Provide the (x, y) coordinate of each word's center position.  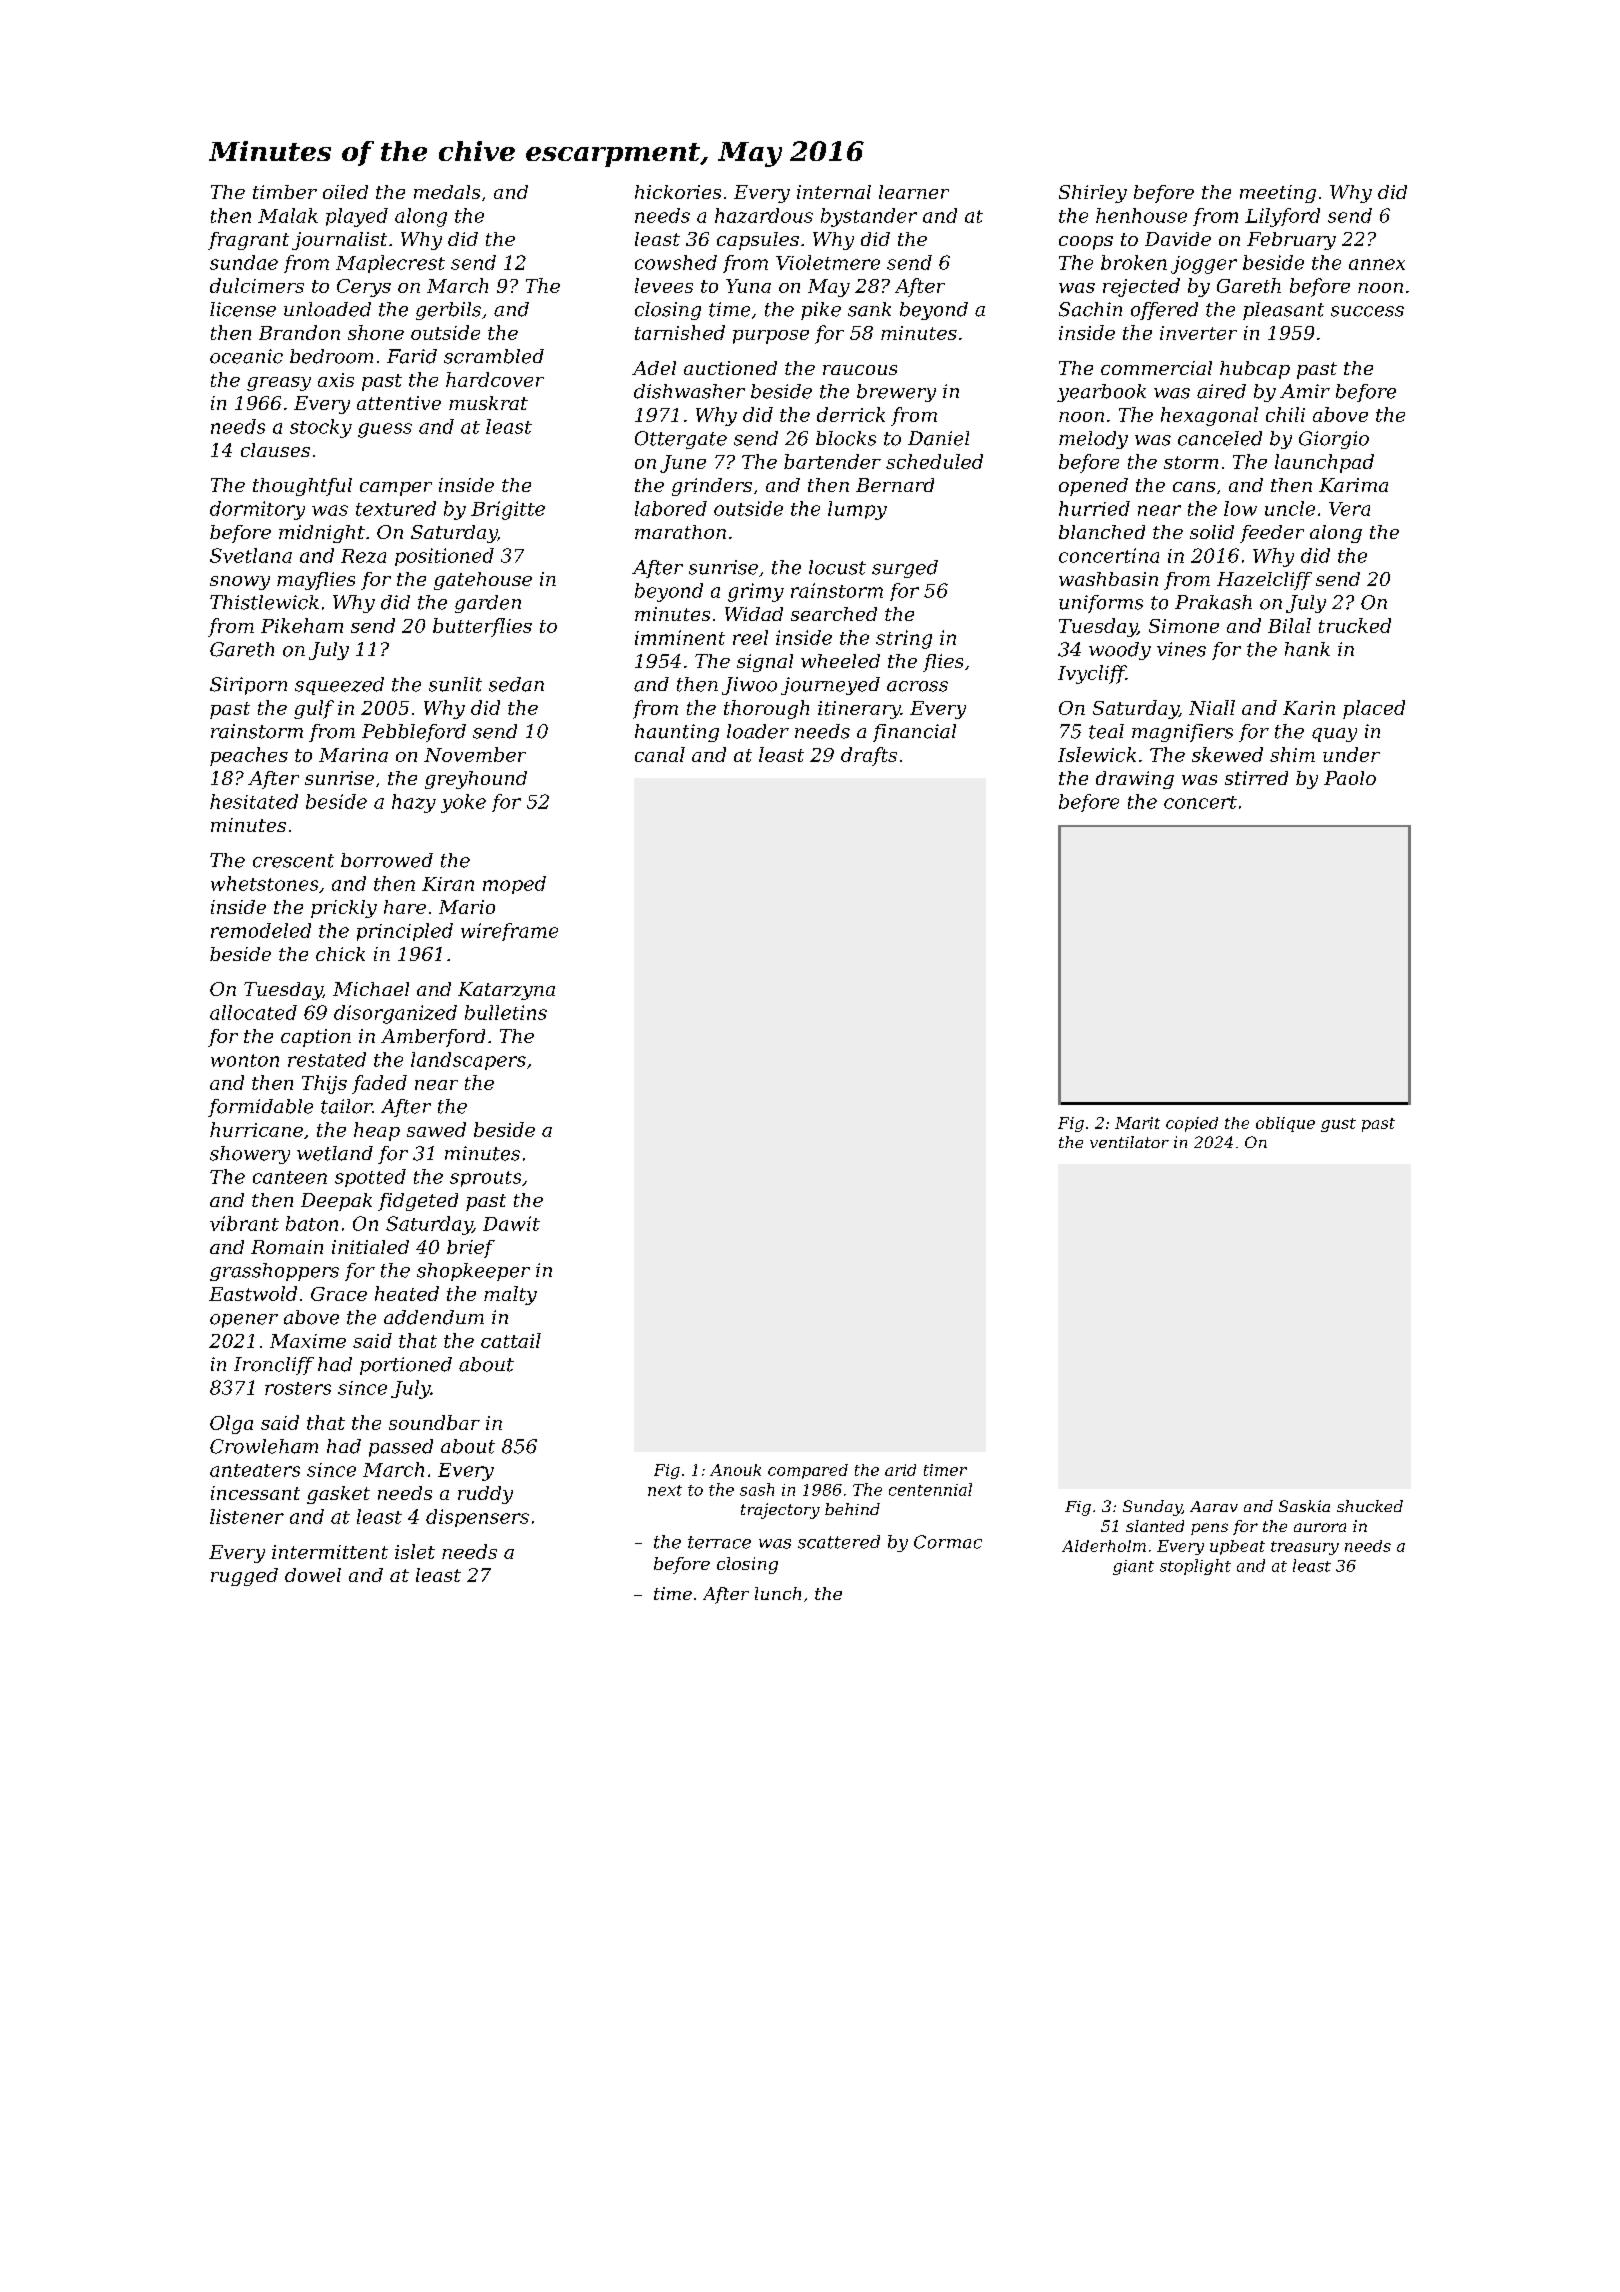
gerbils (448, 311)
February (1291, 241)
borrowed (387, 860)
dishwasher (689, 391)
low (1240, 508)
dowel (313, 1575)
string (904, 639)
